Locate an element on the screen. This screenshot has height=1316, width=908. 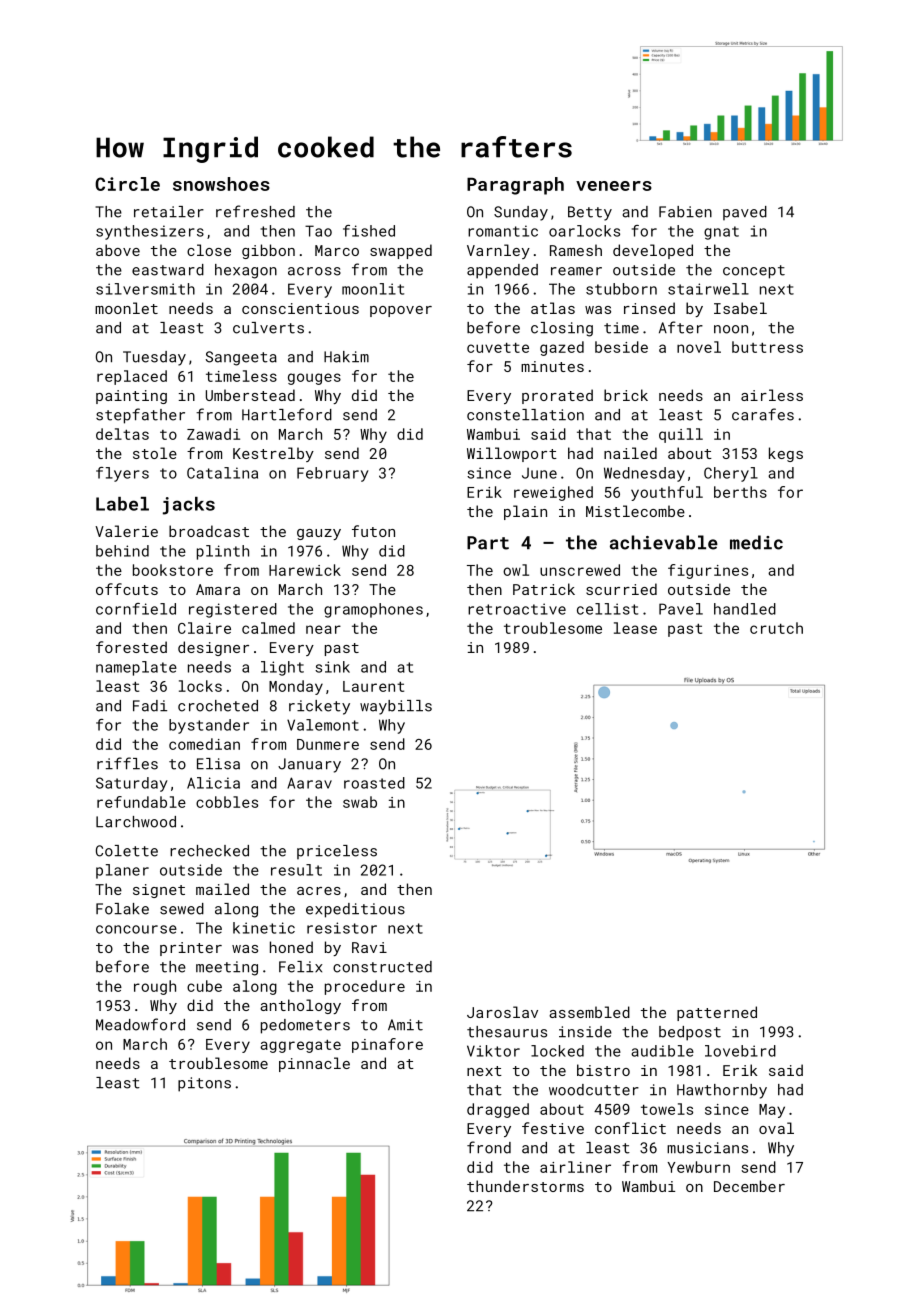
scurried is located at coordinates (621, 589).
